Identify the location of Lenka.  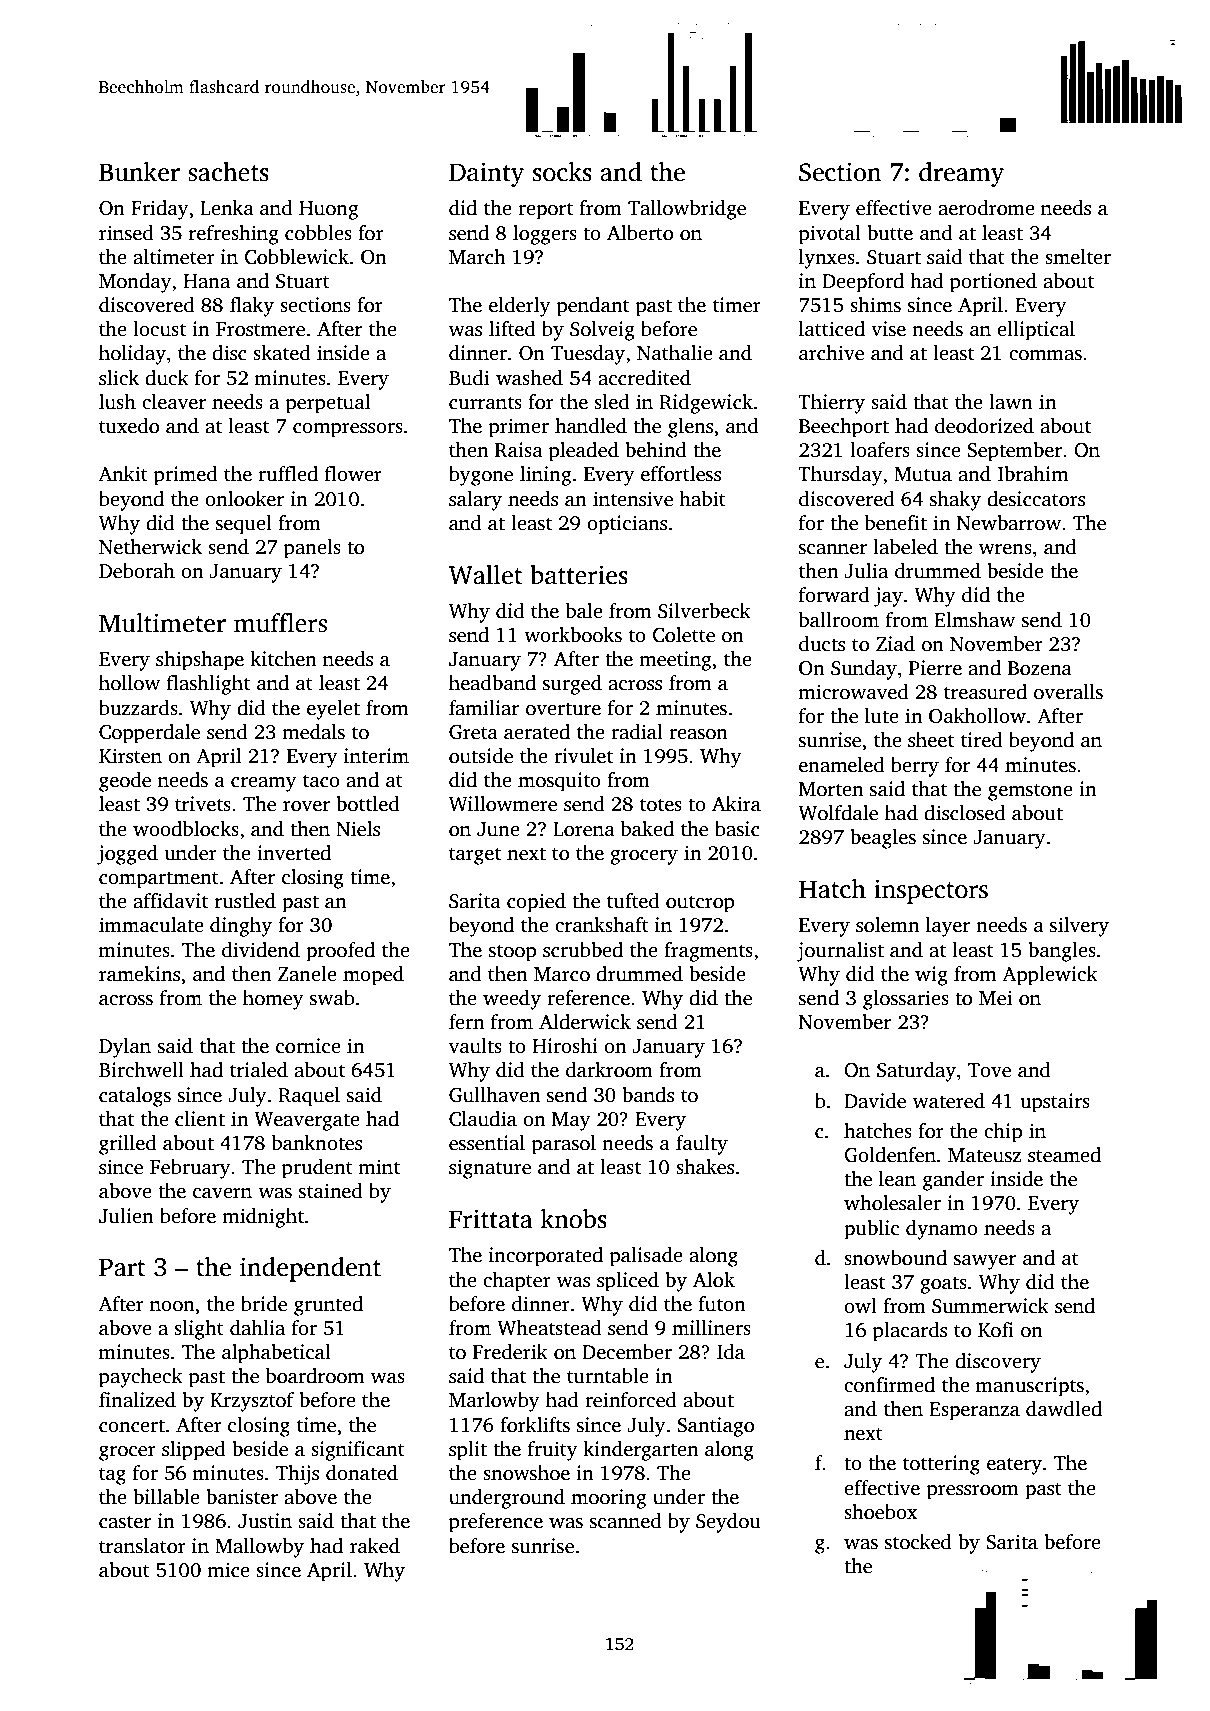
(227, 208).
